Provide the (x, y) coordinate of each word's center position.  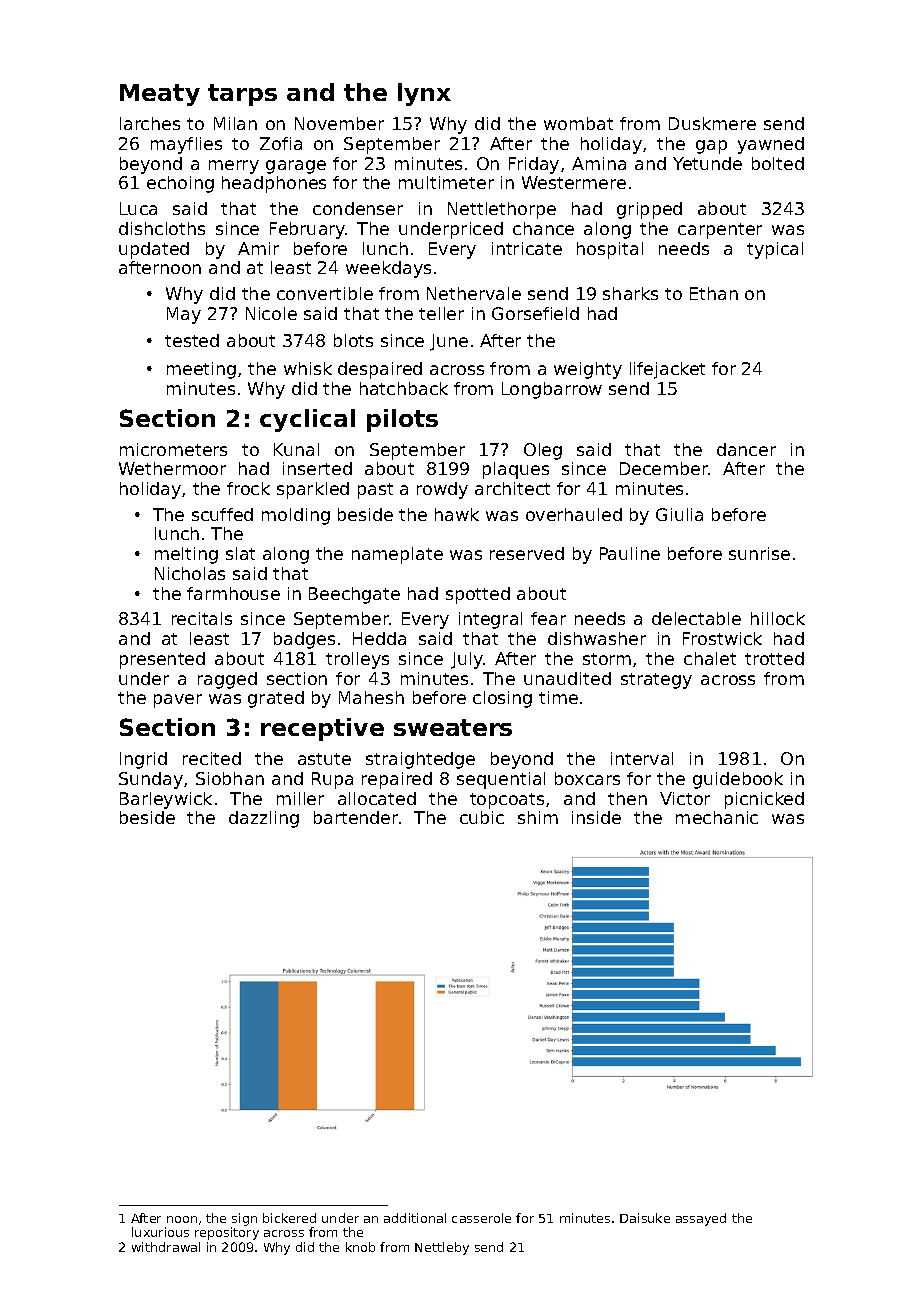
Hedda (379, 638)
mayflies (186, 145)
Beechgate (354, 595)
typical (775, 250)
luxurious (160, 1232)
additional (415, 1218)
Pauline (630, 553)
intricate (527, 248)
